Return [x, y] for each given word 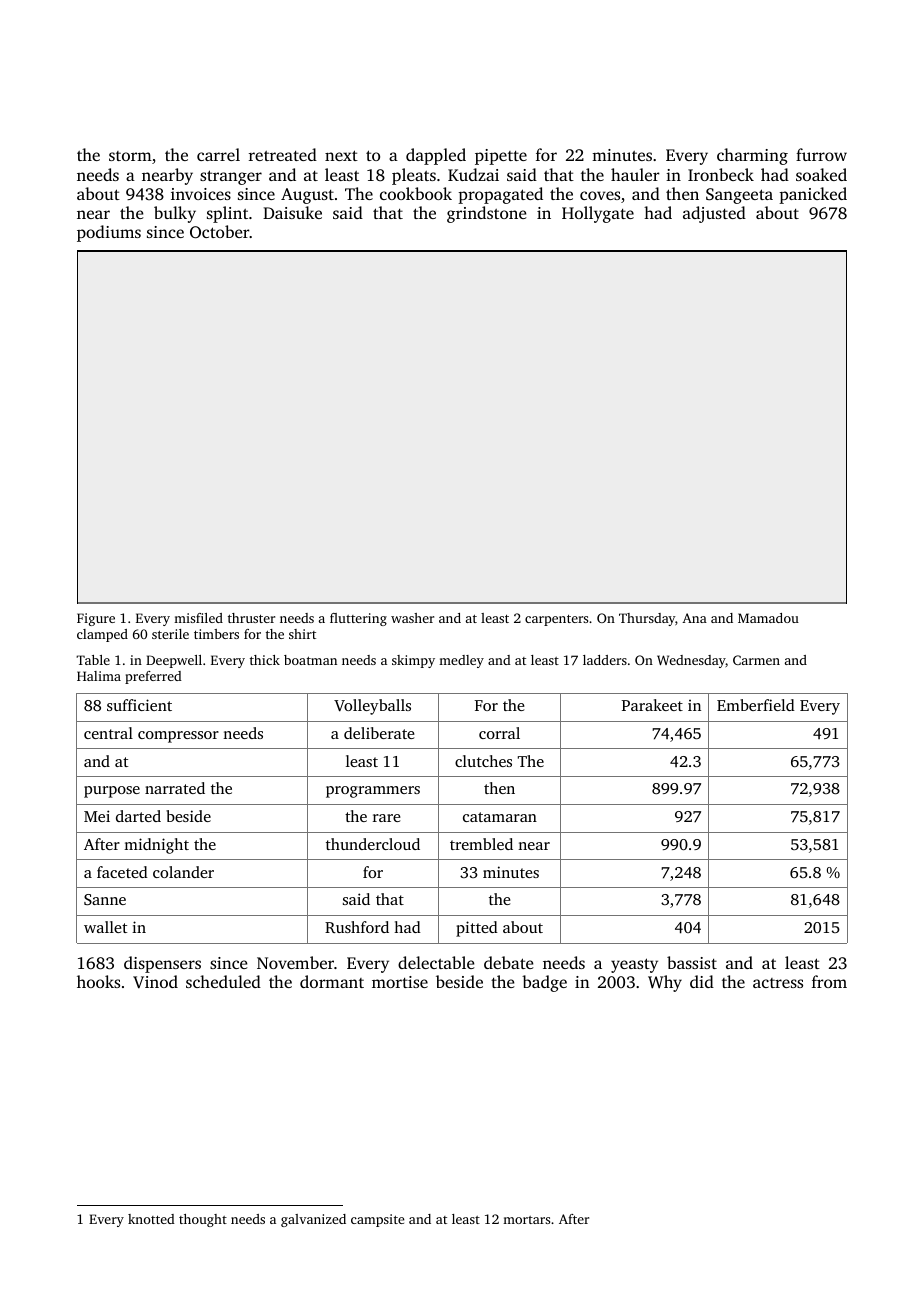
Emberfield [756, 705]
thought [203, 1220]
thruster [251, 618]
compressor [178, 737]
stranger [231, 177]
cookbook [416, 193]
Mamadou [768, 618]
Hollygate [598, 214]
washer [412, 618]
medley [461, 661]
